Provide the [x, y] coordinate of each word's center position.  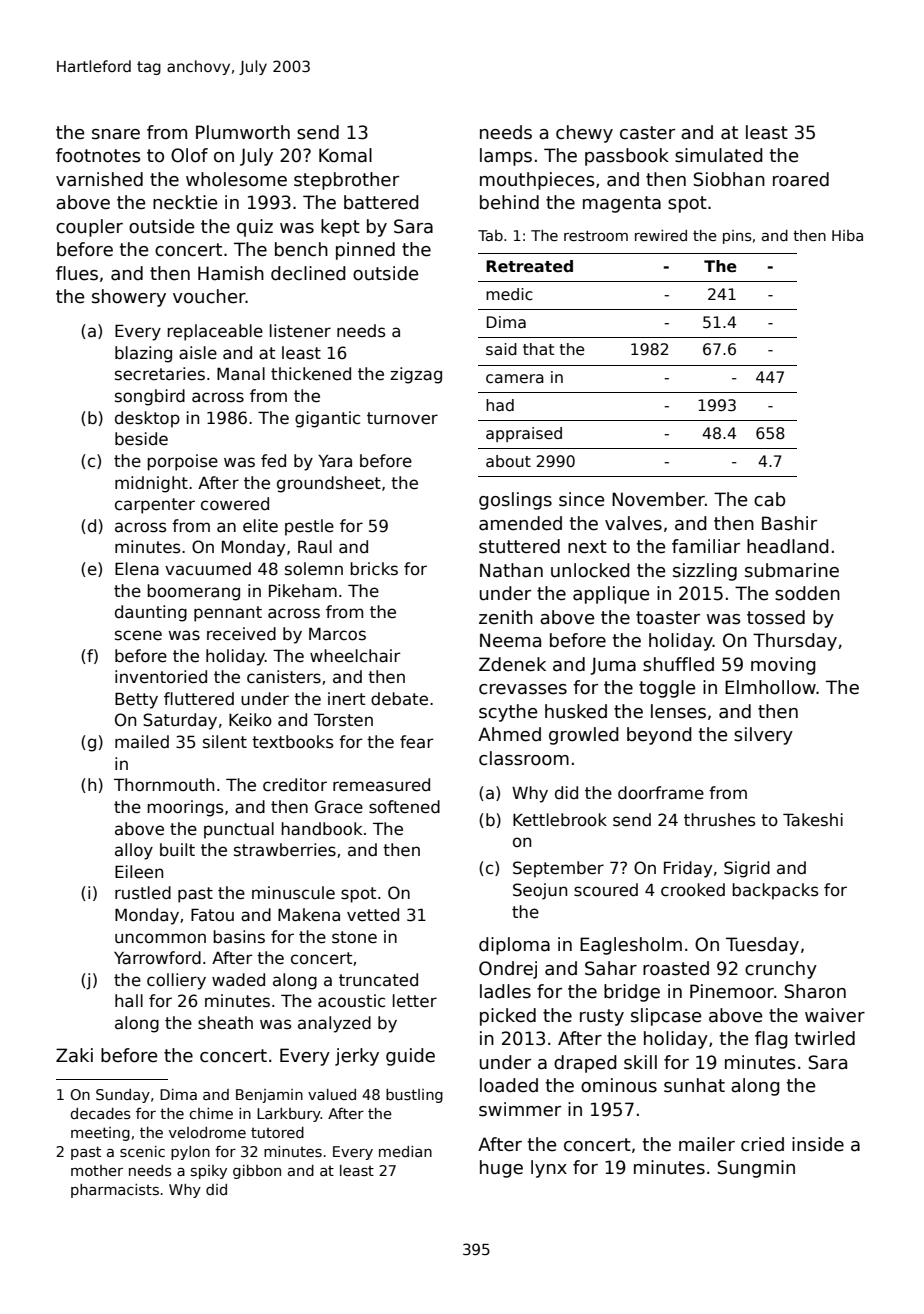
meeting [100, 1134]
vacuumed [208, 569]
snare [116, 134]
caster [647, 133]
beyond [659, 736]
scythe [508, 713]
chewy [584, 134]
